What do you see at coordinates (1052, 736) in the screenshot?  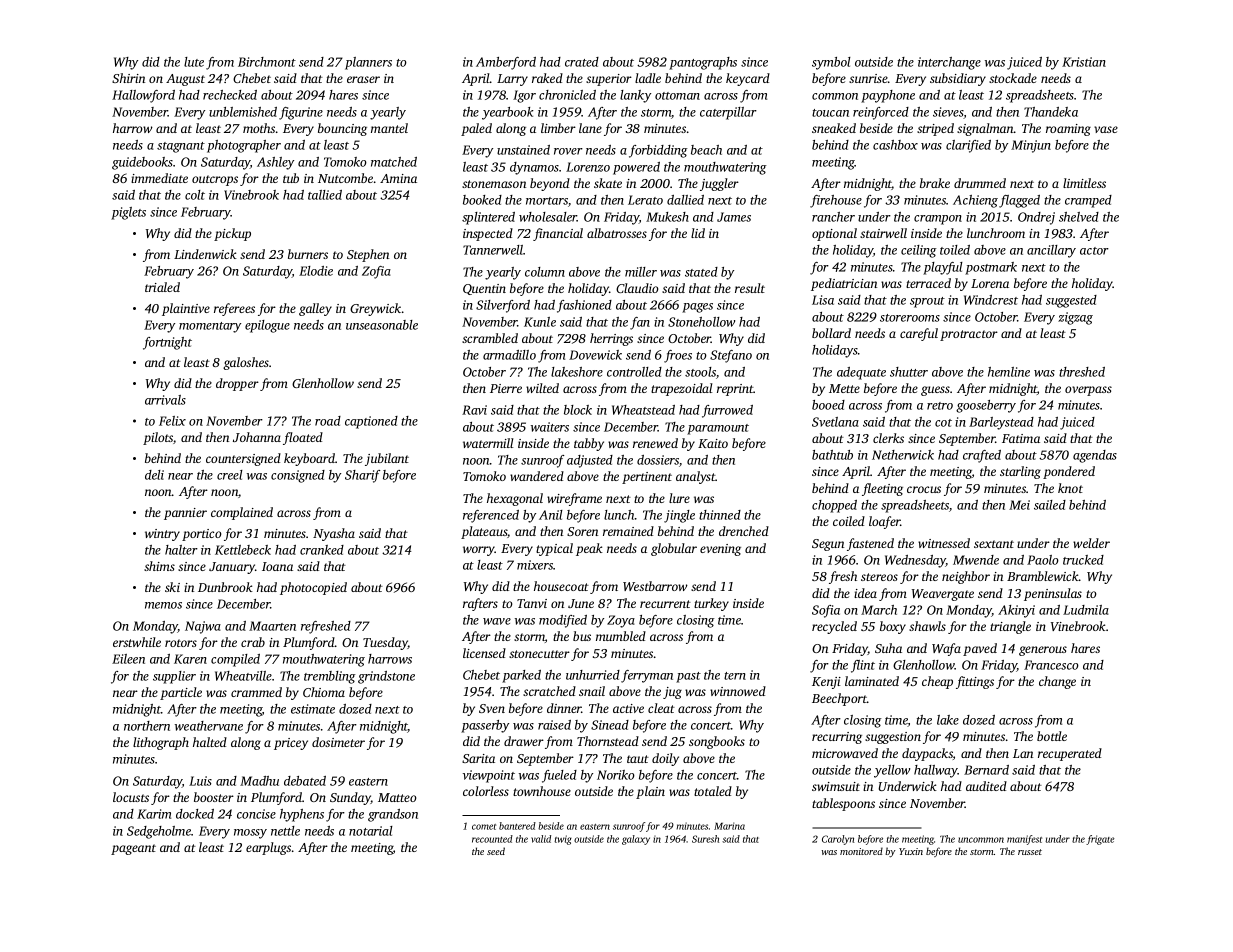 I see `bottle` at bounding box center [1052, 736].
